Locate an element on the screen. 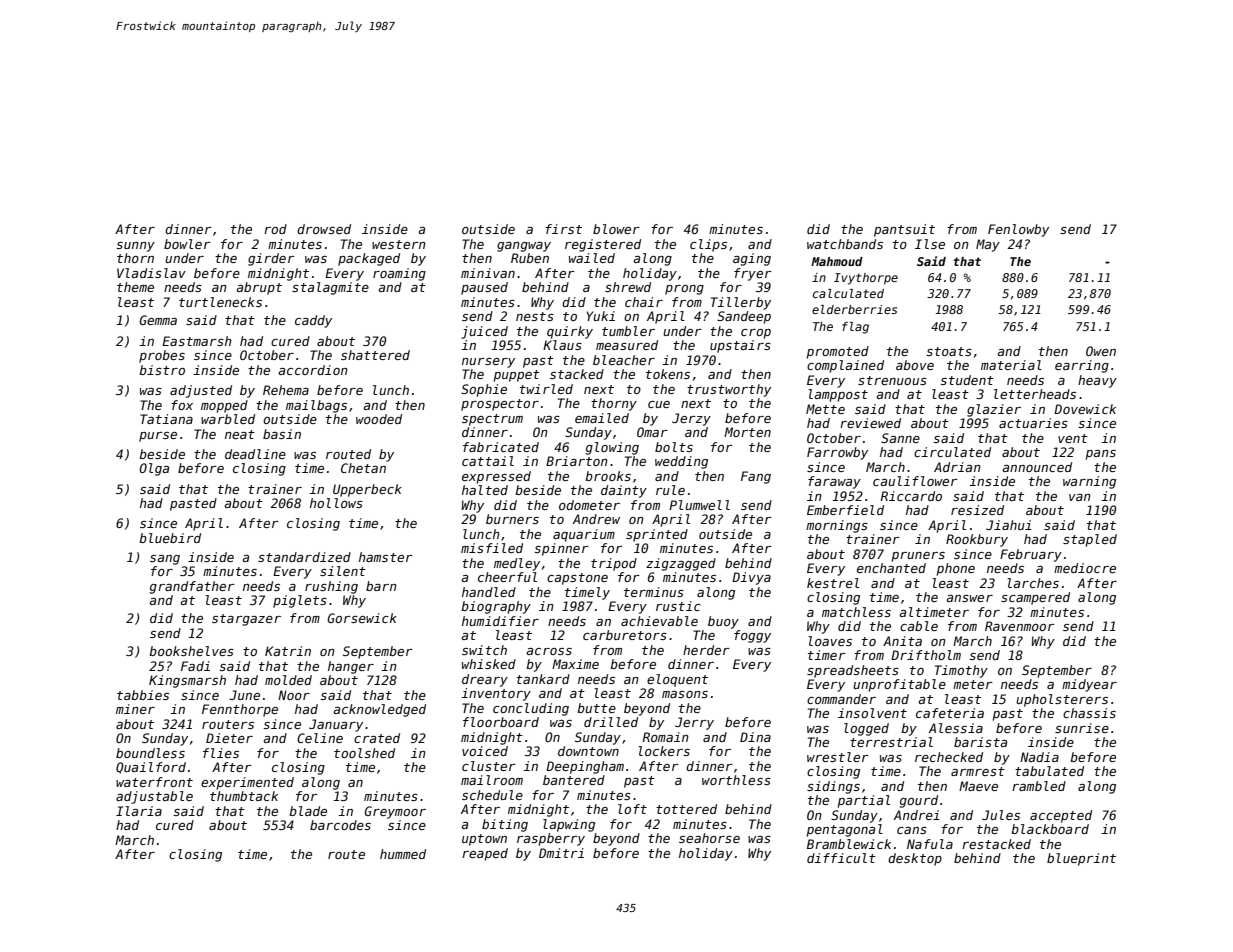 The height and width of the screenshot is (952, 1233). downtown is located at coordinates (588, 751).
